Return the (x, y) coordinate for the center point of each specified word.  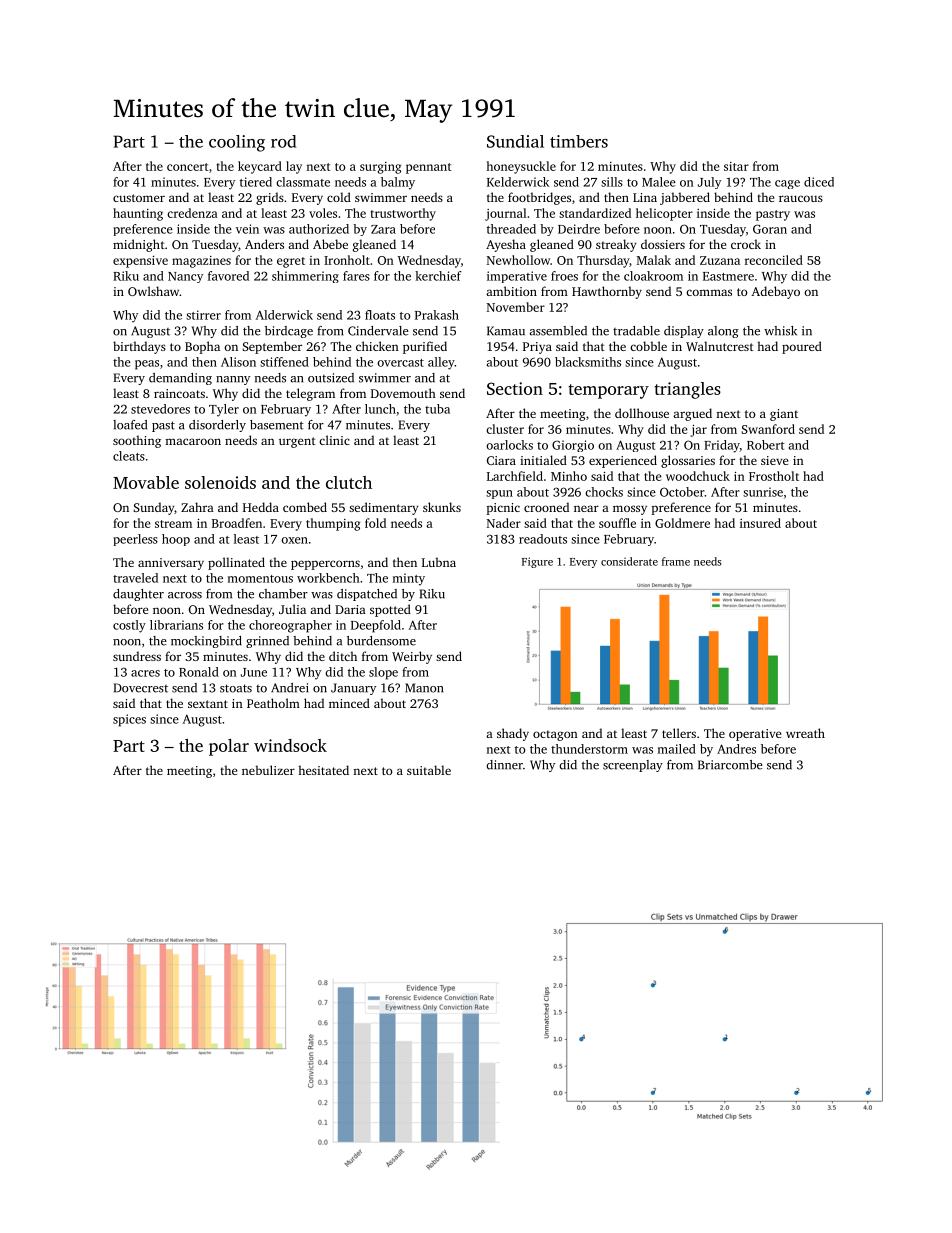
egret (291, 262)
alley (441, 363)
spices (129, 720)
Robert (766, 445)
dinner (504, 765)
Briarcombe (730, 765)
